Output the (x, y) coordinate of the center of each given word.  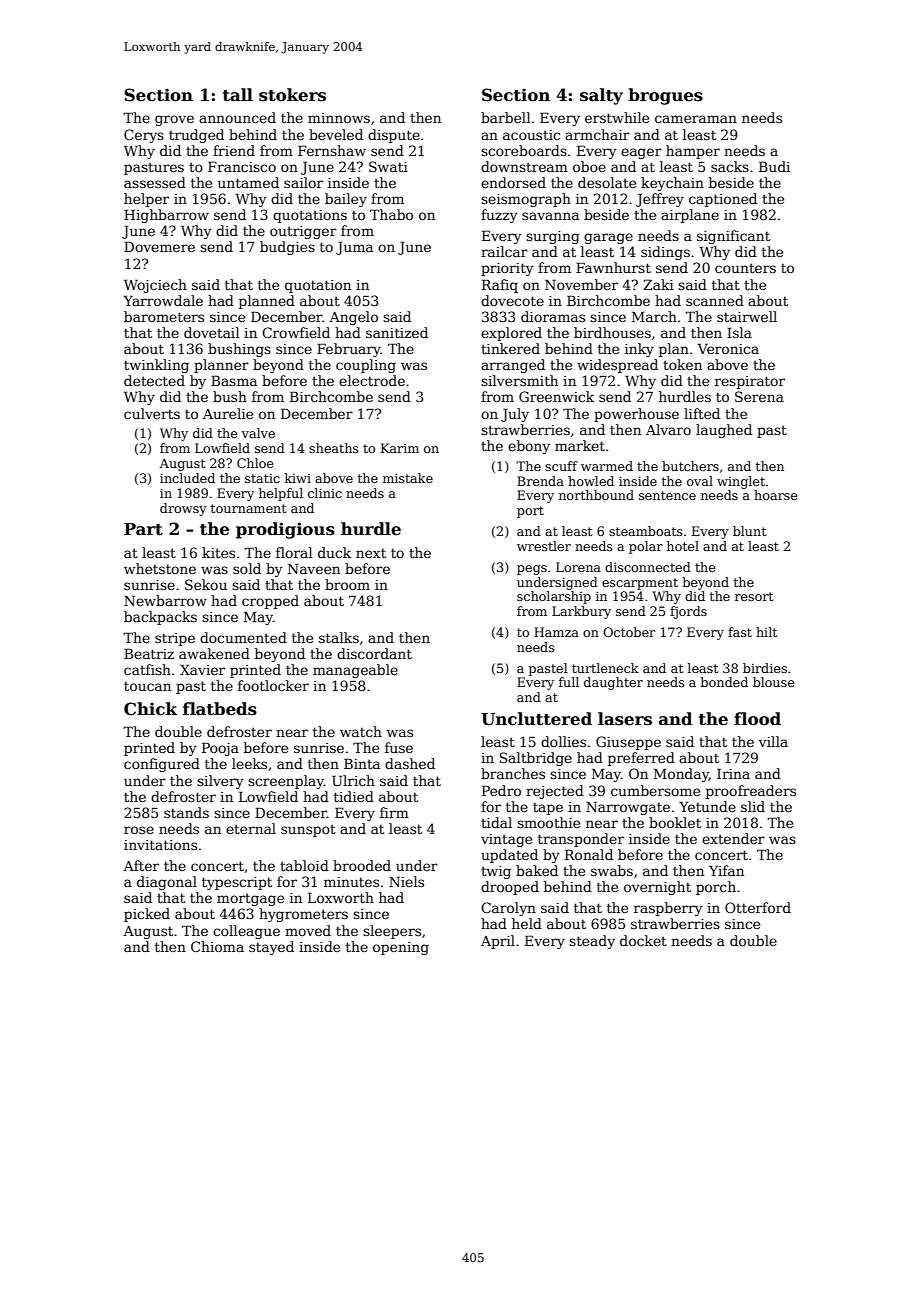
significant (733, 237)
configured (162, 765)
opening (401, 948)
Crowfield (296, 332)
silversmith (519, 380)
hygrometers (303, 915)
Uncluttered (536, 719)
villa (773, 741)
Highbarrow (166, 216)
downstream (524, 166)
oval (700, 481)
